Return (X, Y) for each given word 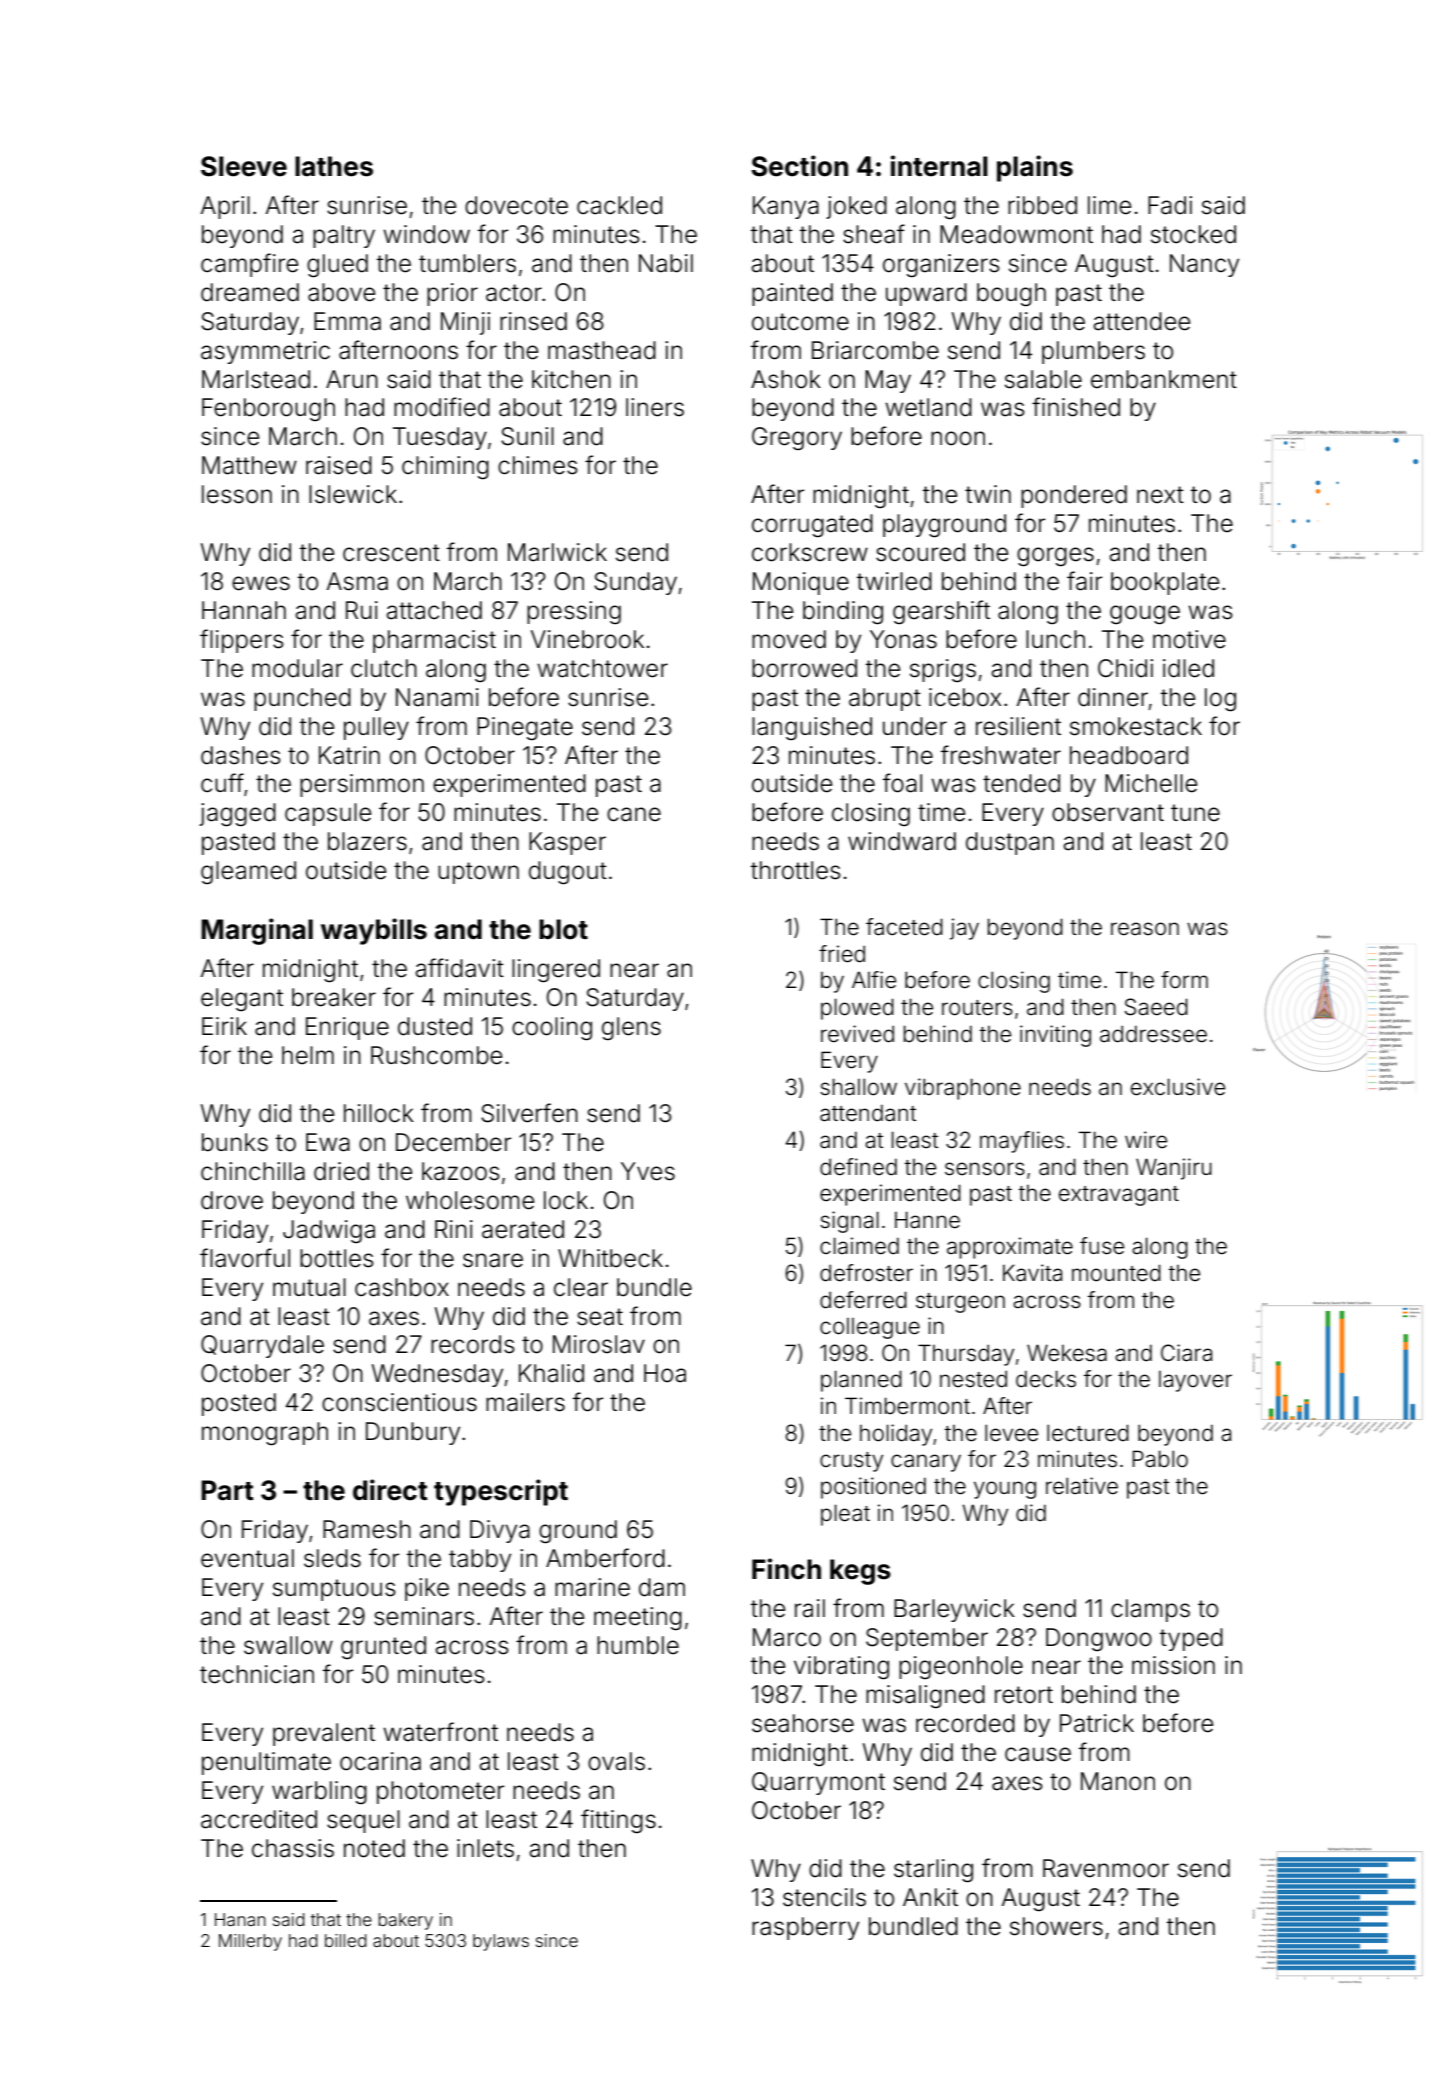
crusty (851, 1462)
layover (1195, 1381)
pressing (574, 613)
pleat (845, 1515)
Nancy (1204, 265)
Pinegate (525, 729)
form (1184, 980)
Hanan (240, 1919)
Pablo (1160, 1459)
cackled (619, 205)
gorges (1055, 557)
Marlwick (557, 552)
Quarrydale (262, 1346)
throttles (796, 870)
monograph (265, 1434)
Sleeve (244, 166)
